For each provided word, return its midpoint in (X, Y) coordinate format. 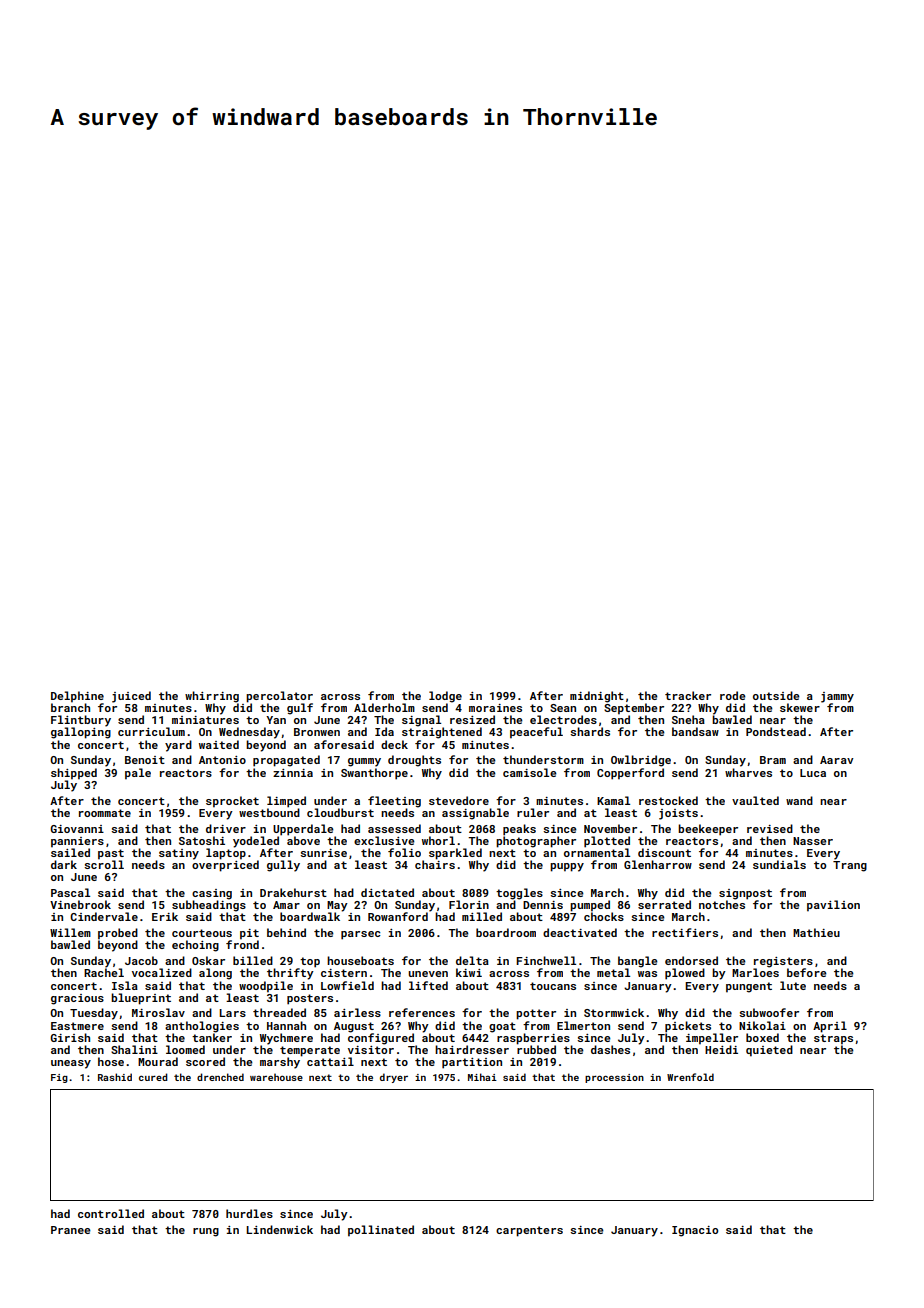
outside (776, 695)
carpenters (529, 1231)
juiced (131, 697)
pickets (688, 1027)
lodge (445, 697)
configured (381, 1039)
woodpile (266, 987)
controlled (111, 1213)
